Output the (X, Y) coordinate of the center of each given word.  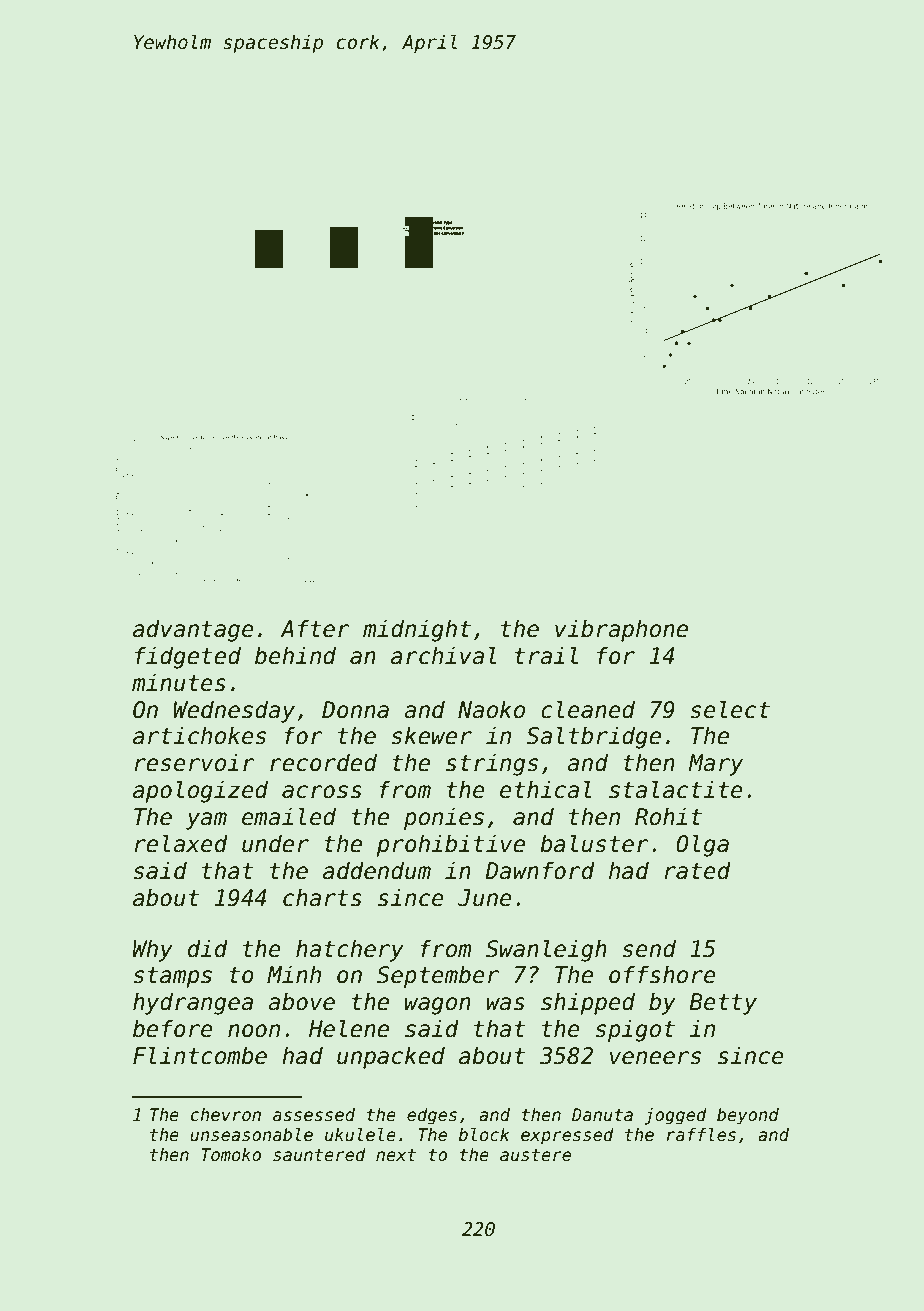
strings (492, 764)
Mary (715, 765)
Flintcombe (200, 1055)
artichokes (199, 735)
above (301, 1001)
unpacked (391, 1057)
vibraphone (621, 630)
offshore (662, 974)
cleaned (588, 709)
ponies (444, 818)
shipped (588, 1003)
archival (444, 655)
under (275, 843)
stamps (172, 977)
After (315, 628)
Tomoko (231, 1155)
